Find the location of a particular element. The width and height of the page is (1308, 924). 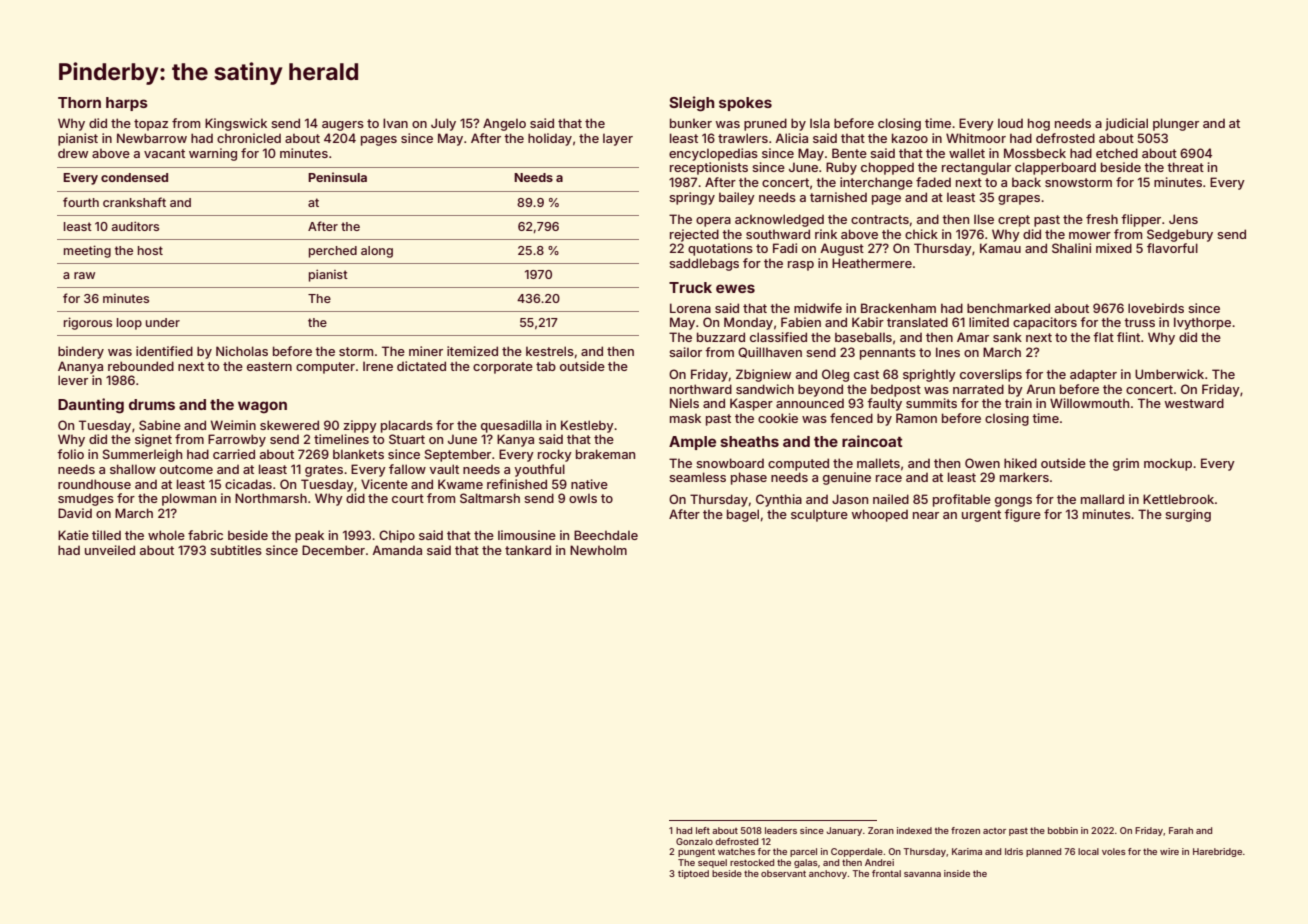

Gonzalo is located at coordinates (694, 841).
